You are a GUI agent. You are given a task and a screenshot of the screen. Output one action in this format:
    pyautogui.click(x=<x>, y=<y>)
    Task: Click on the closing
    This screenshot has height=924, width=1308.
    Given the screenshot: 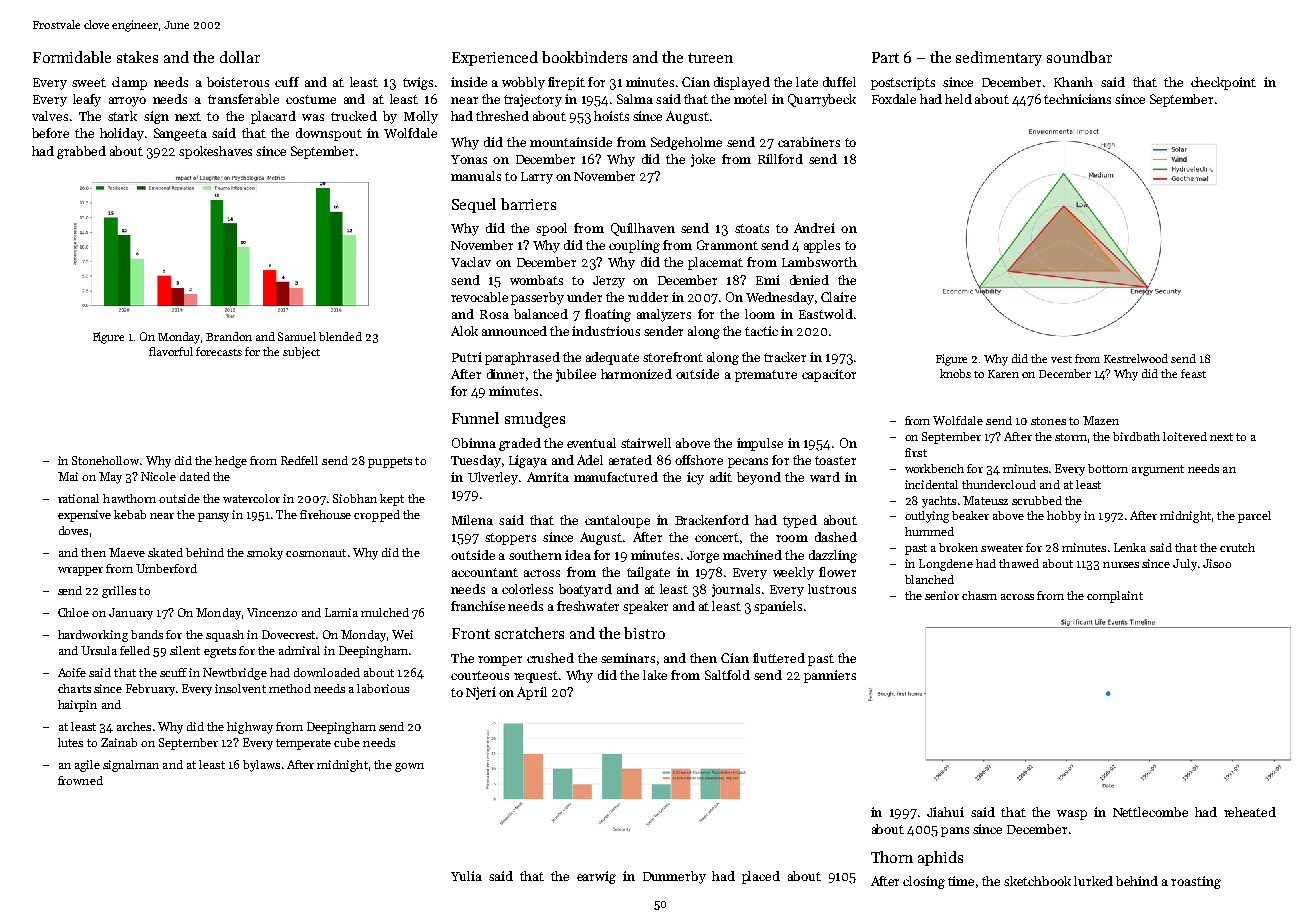 What is the action you would take?
    pyautogui.click(x=924, y=882)
